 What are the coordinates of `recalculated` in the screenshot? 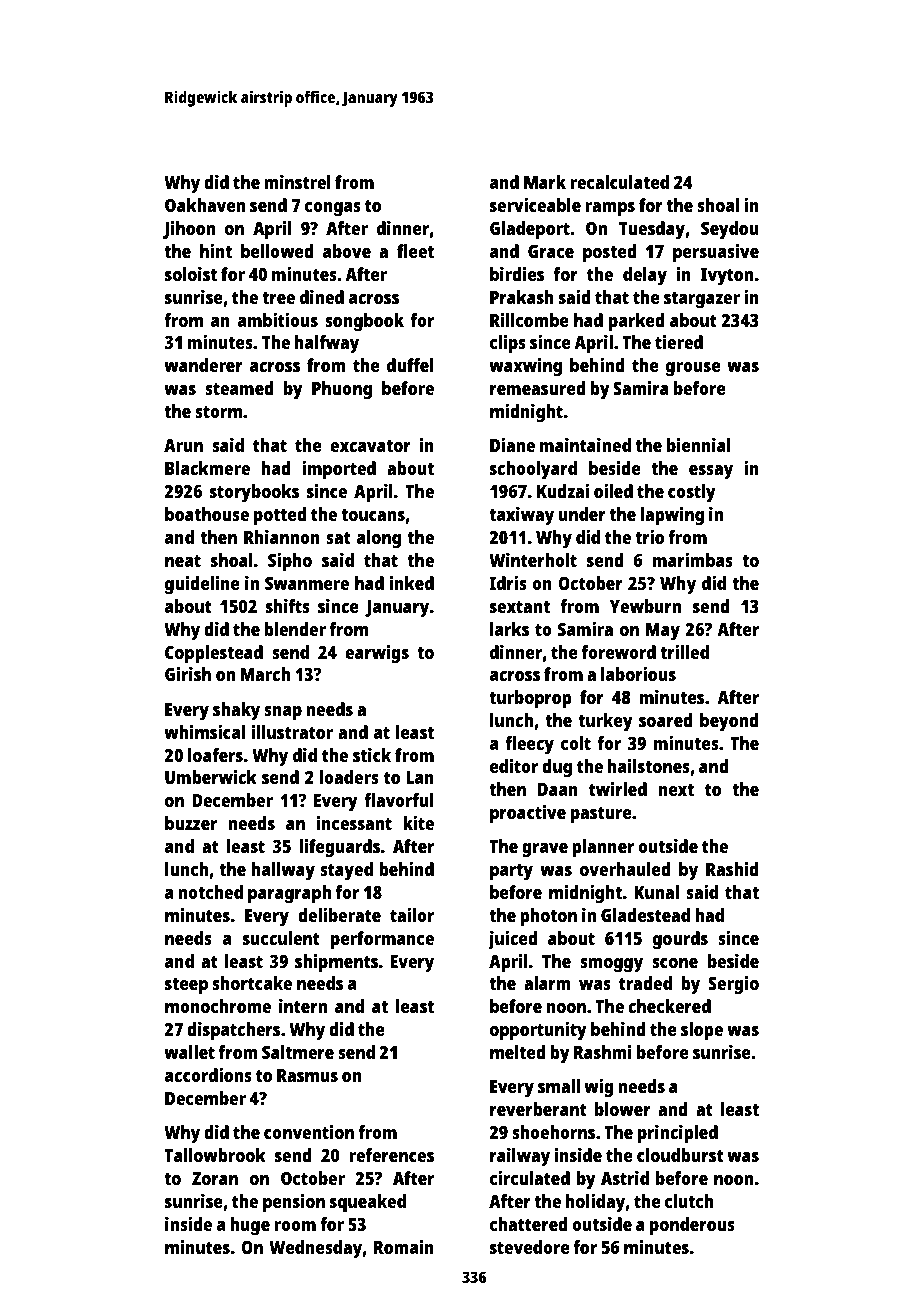 It's located at (619, 182).
